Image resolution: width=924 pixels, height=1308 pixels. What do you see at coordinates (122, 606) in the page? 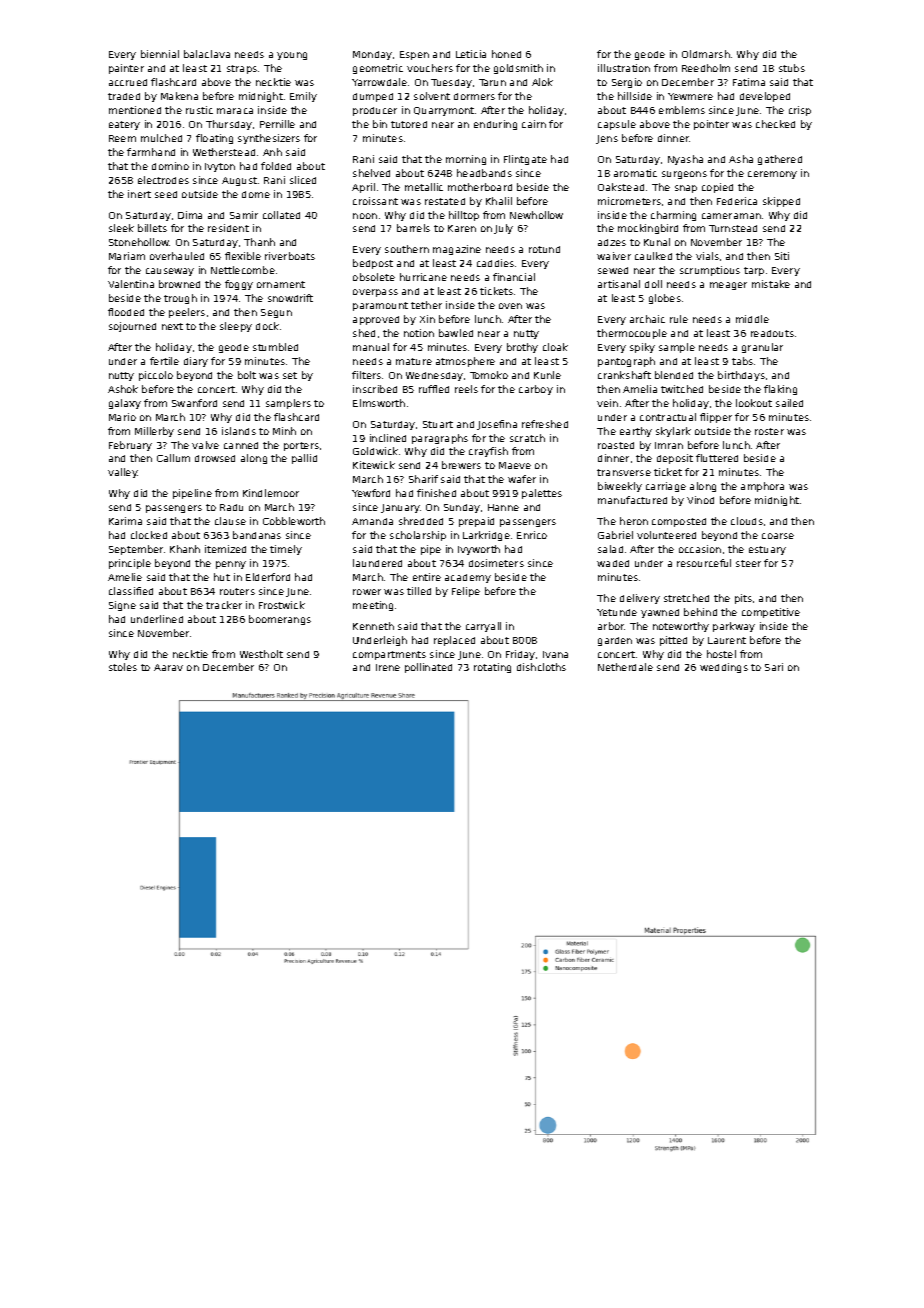
I see `Signe` at bounding box center [122, 606].
